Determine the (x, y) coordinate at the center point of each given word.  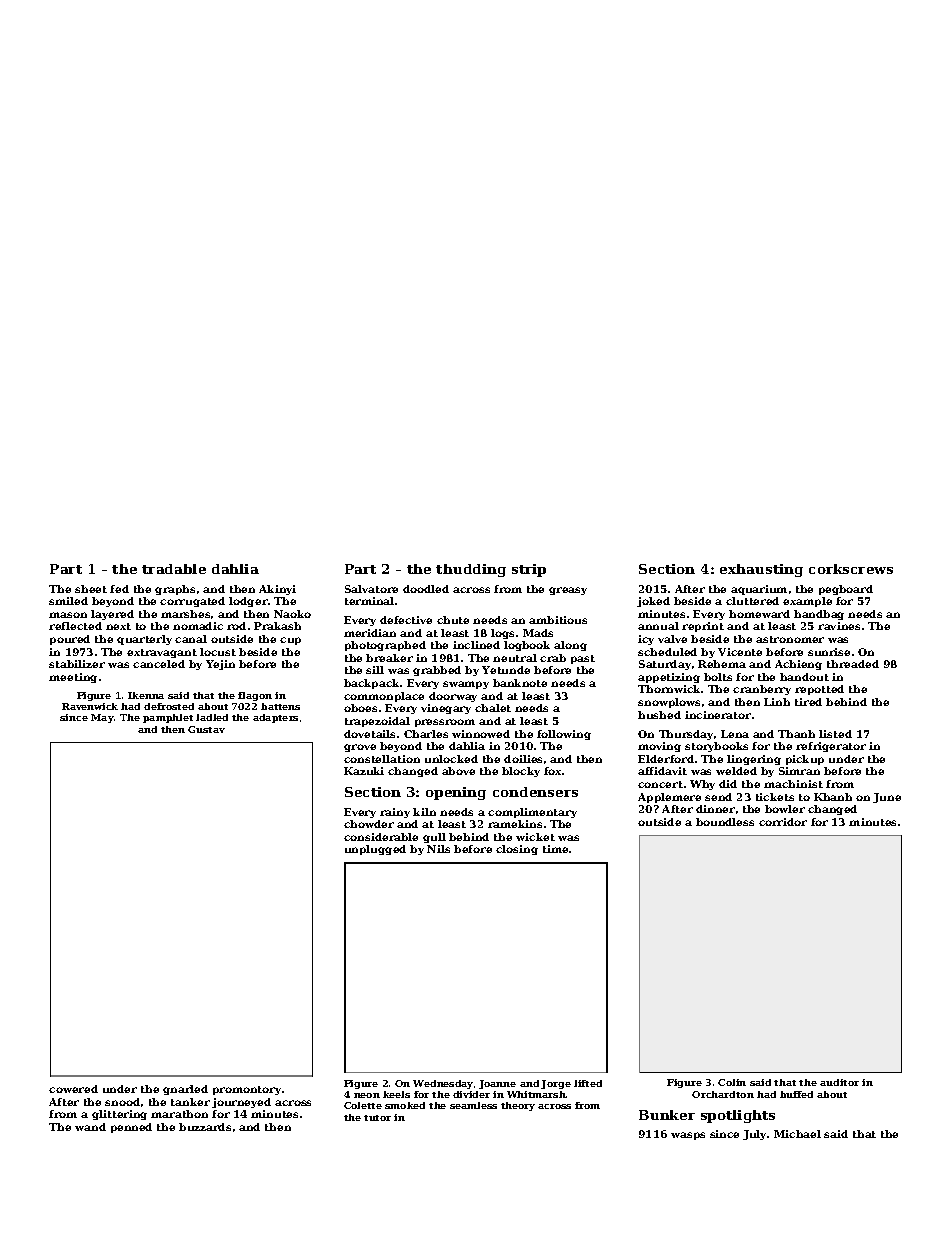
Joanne (497, 1084)
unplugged (375, 850)
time (555, 849)
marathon (179, 1114)
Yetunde (506, 670)
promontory (247, 1090)
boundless (725, 822)
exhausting (761, 570)
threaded (853, 664)
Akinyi (277, 590)
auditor (839, 1082)
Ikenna (146, 695)
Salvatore (371, 589)
